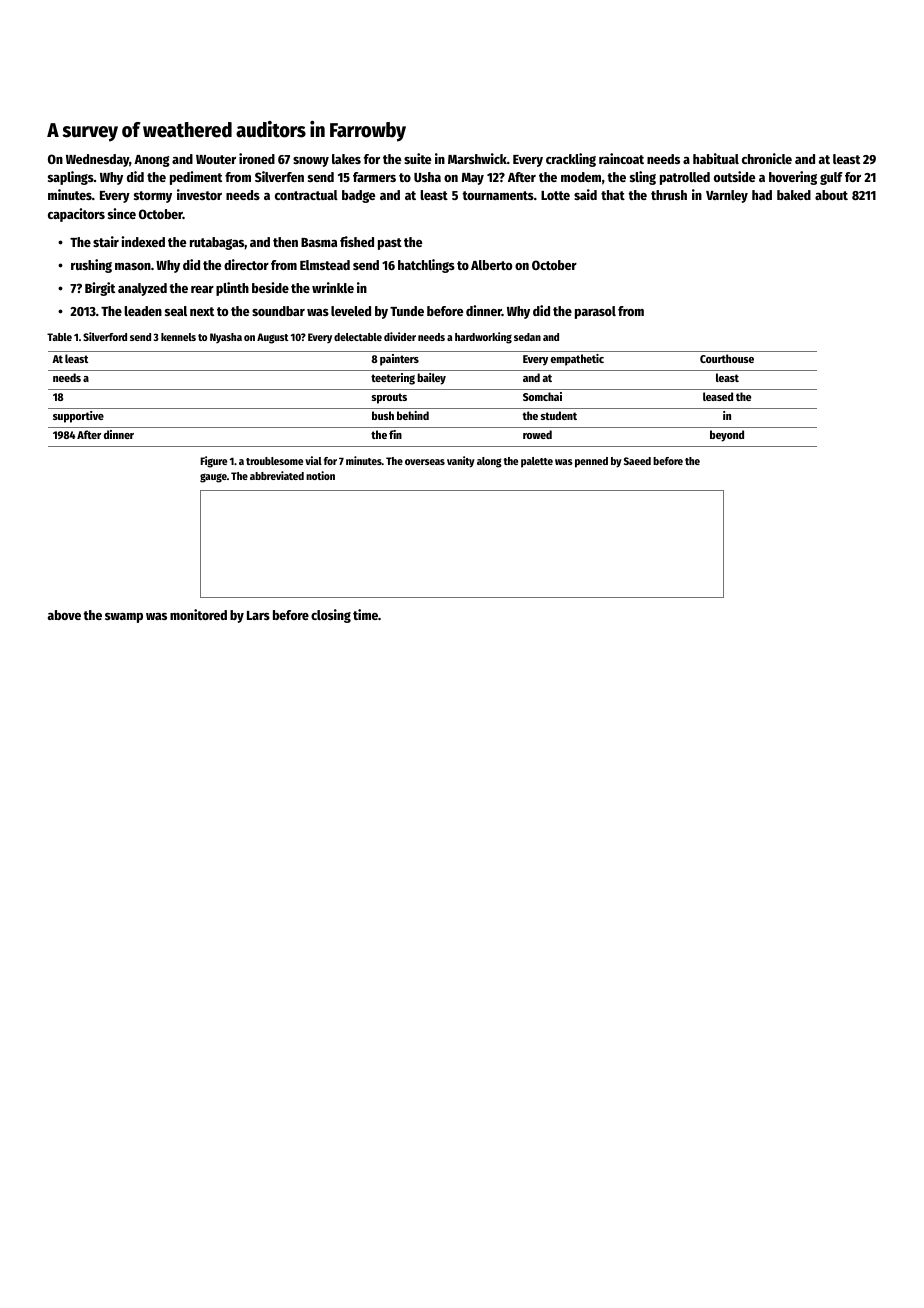  What do you see at coordinates (64, 615) in the screenshot?
I see `above` at bounding box center [64, 615].
